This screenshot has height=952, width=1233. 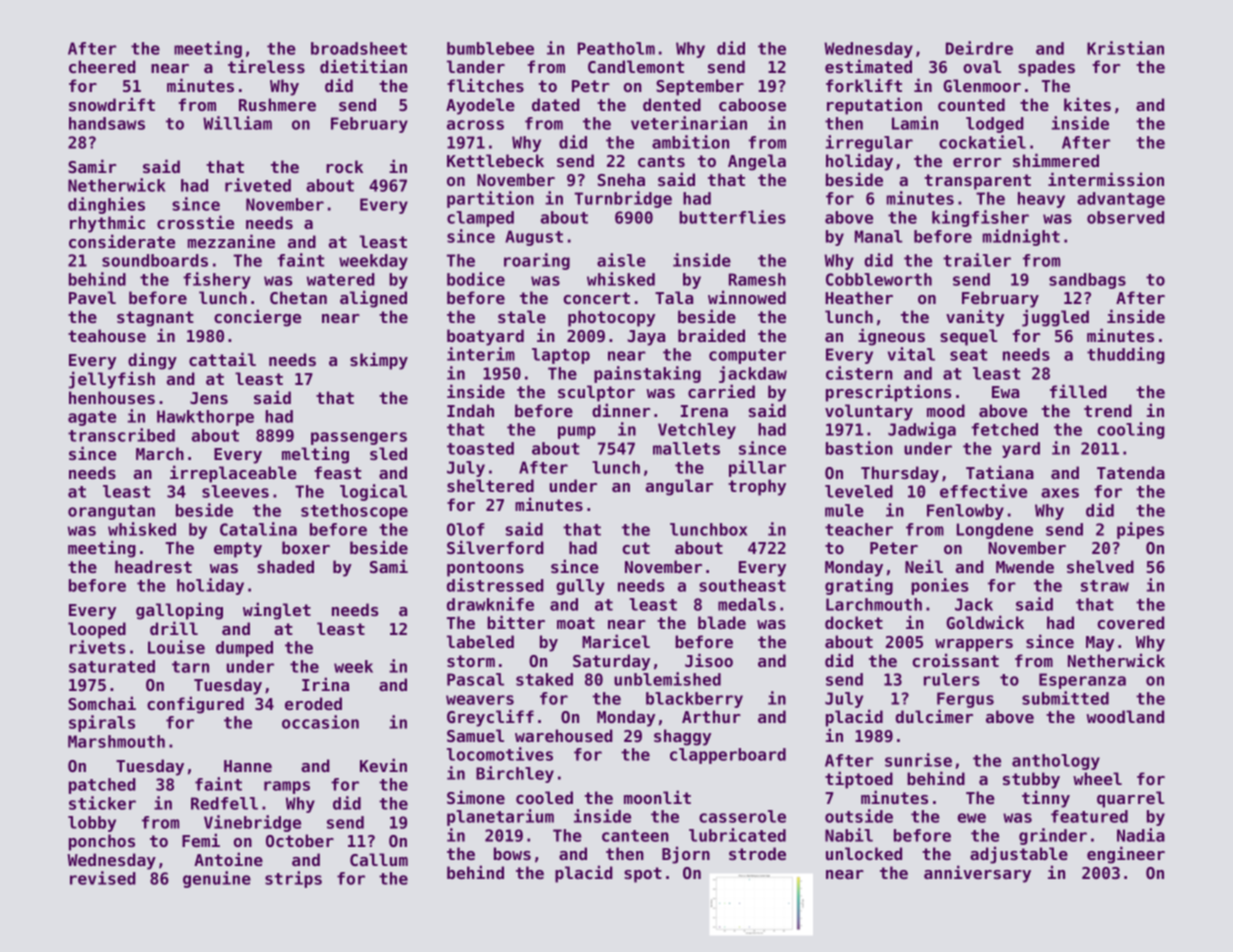 What do you see at coordinates (1125, 48) in the screenshot?
I see `Kristian` at bounding box center [1125, 48].
